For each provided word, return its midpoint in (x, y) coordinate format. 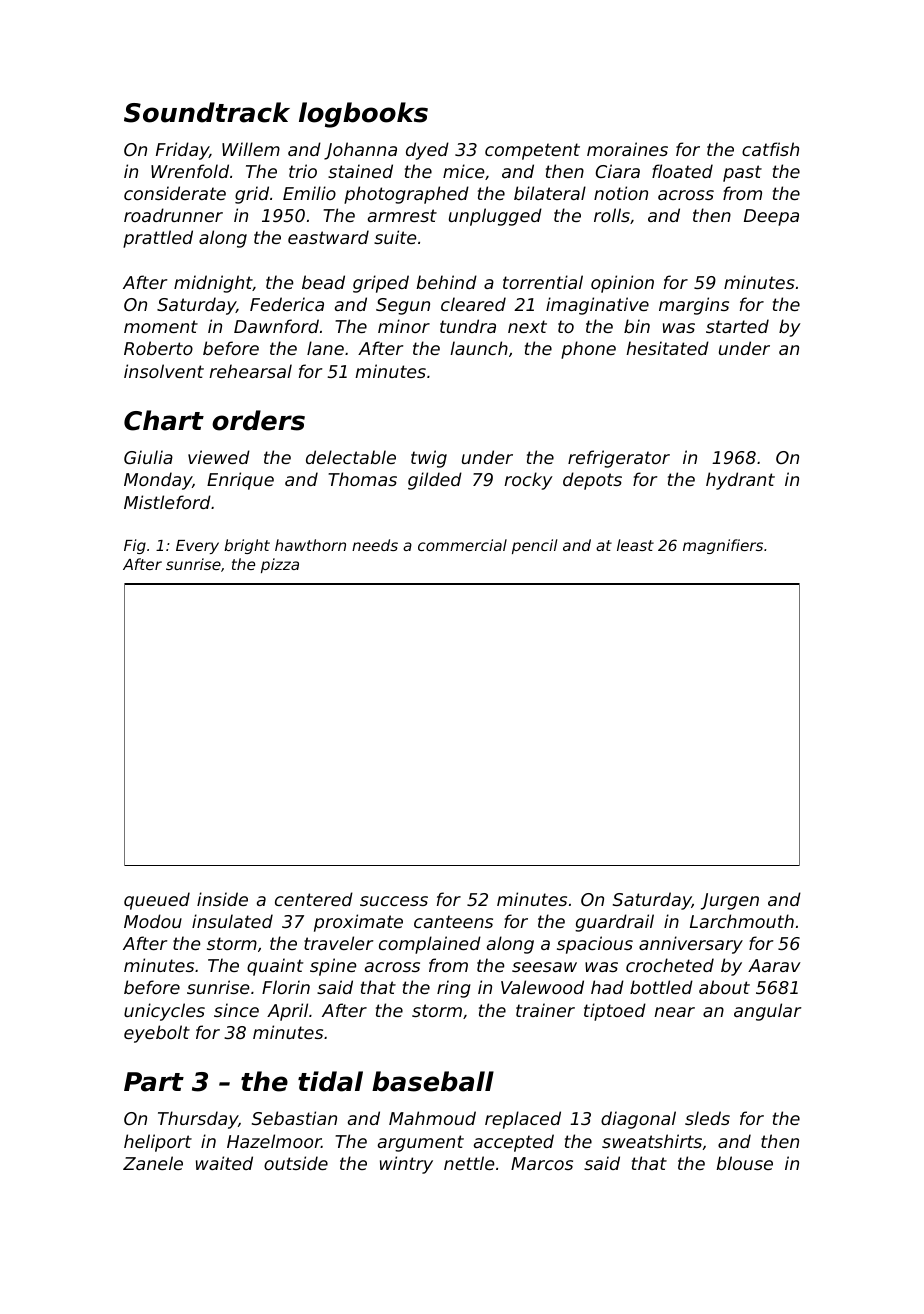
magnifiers (723, 546)
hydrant (740, 481)
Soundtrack (207, 112)
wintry (406, 1165)
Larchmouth (742, 921)
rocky (528, 481)
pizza (280, 565)
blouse (744, 1163)
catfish (770, 149)
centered (314, 899)
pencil (534, 546)
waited (224, 1163)
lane (325, 348)
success (394, 901)
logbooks (363, 115)
